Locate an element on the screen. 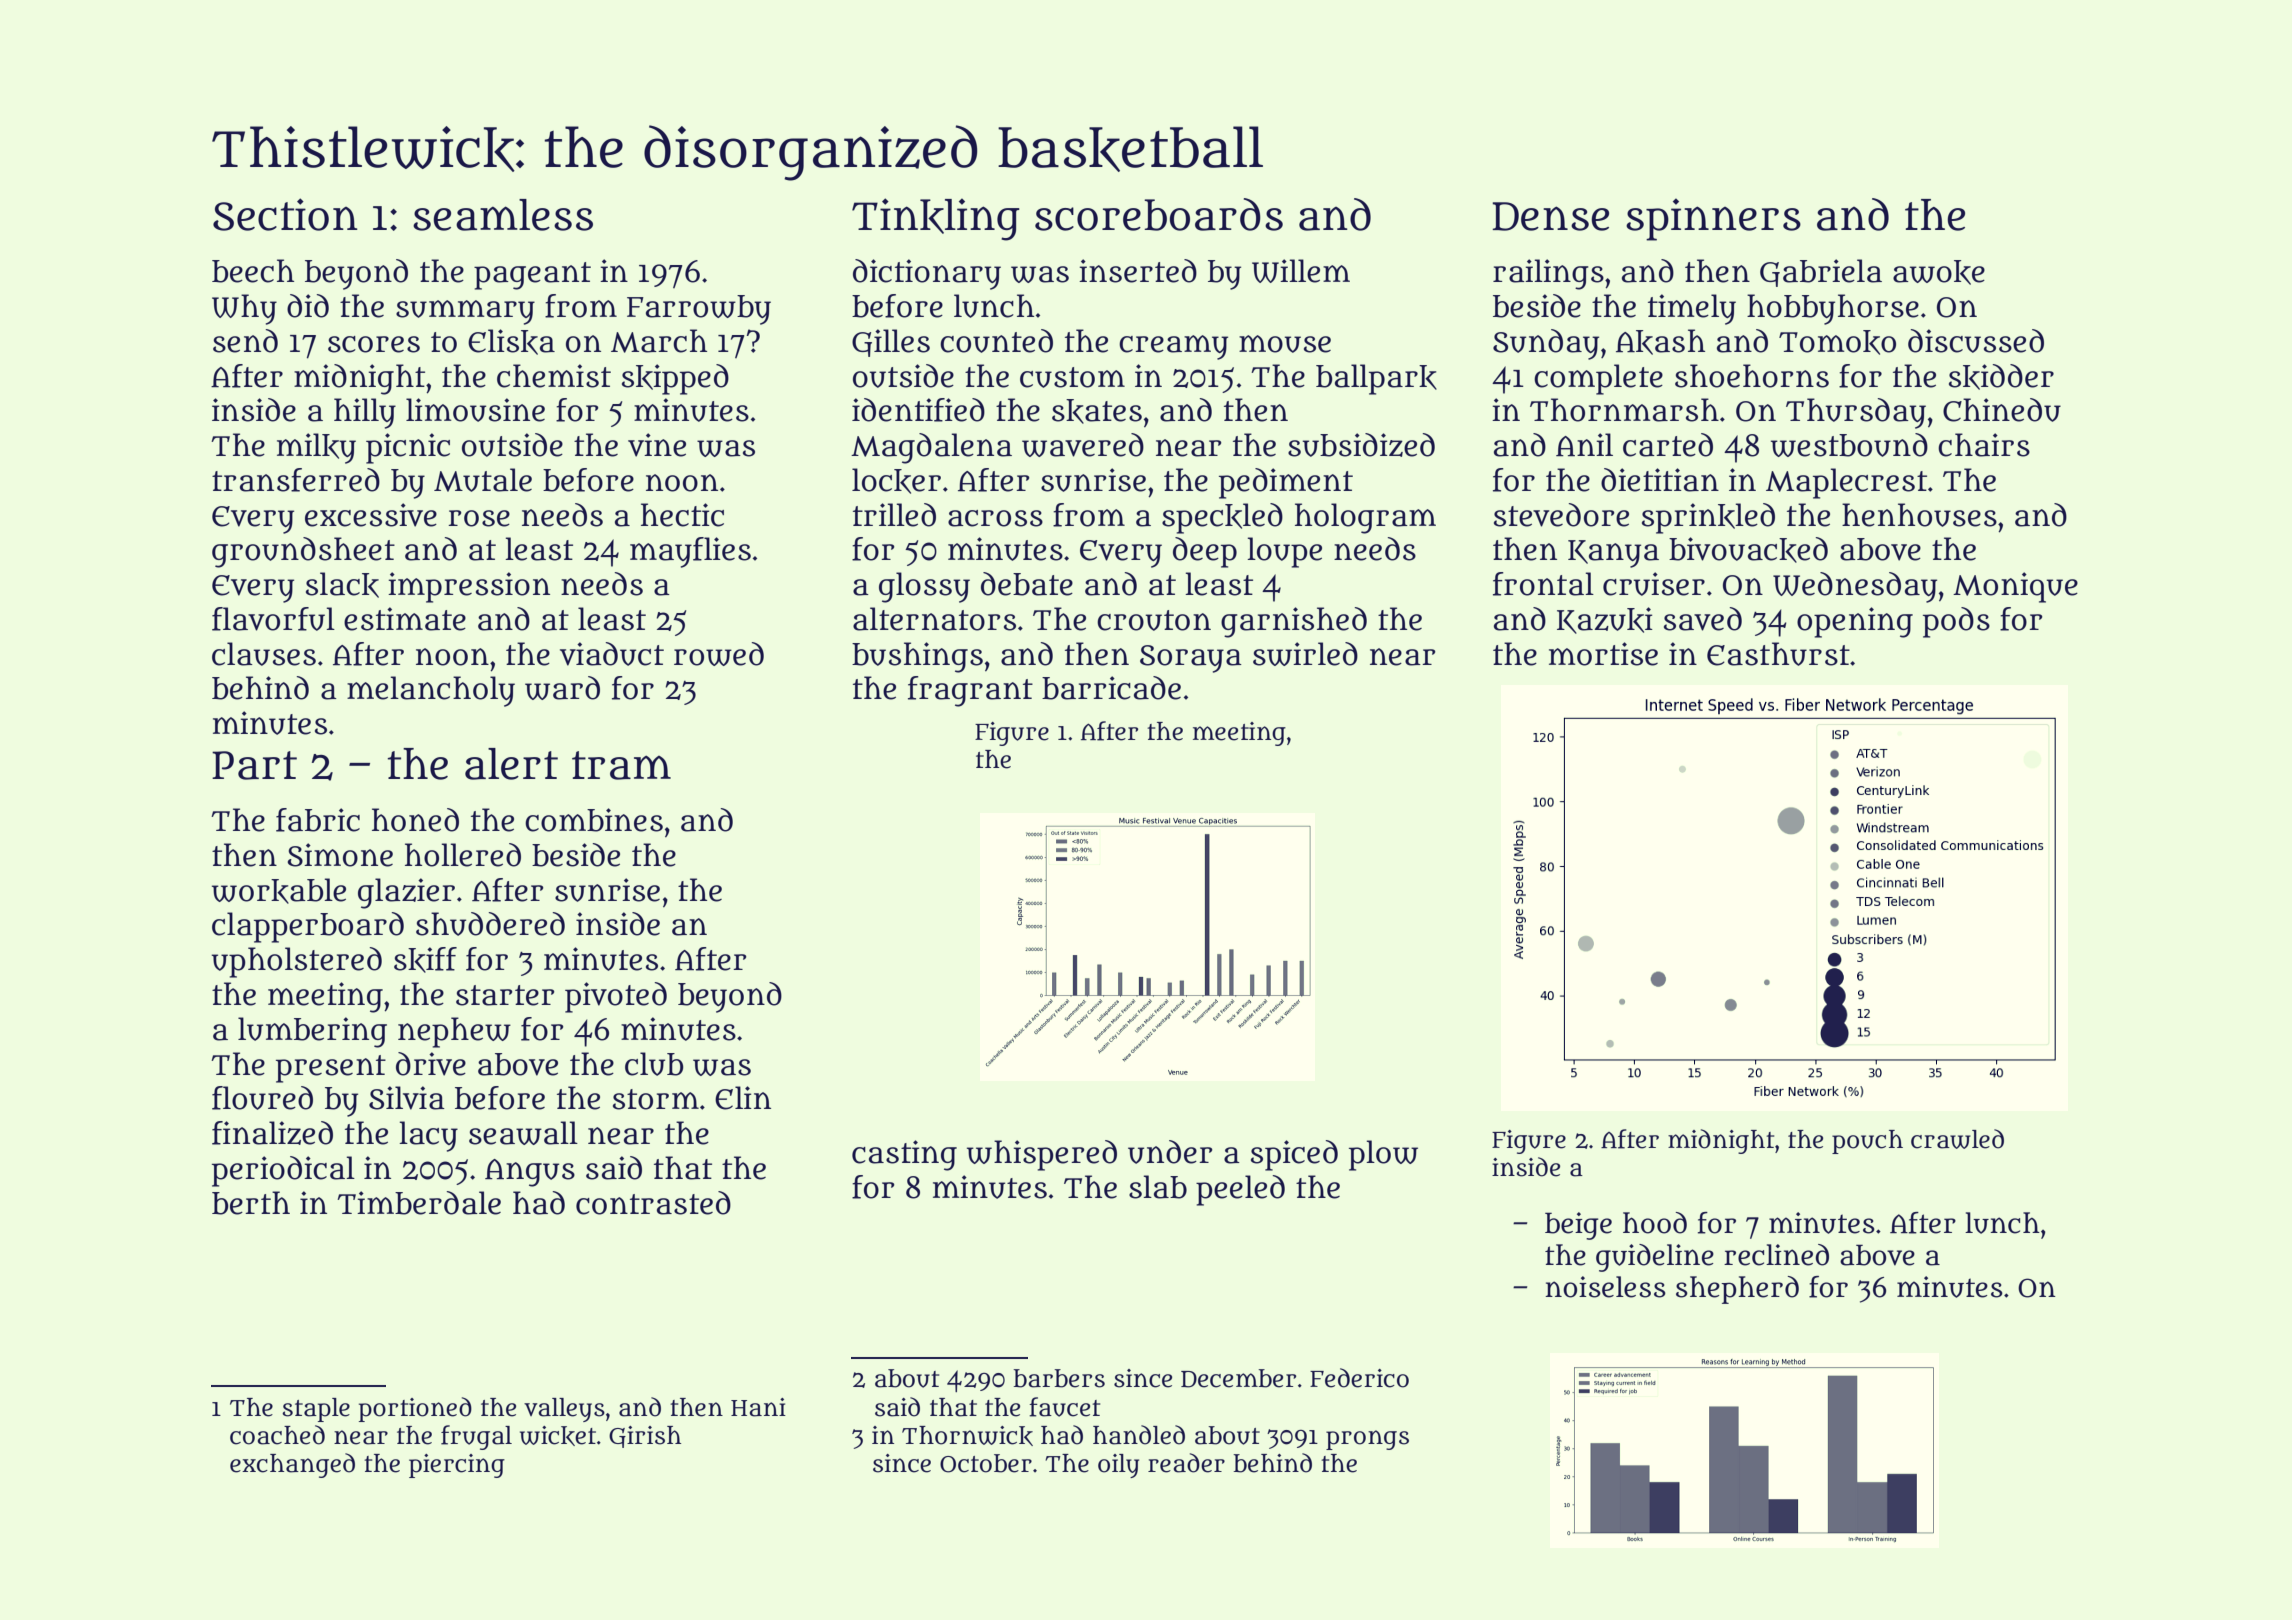 This screenshot has height=1620, width=2292. Angus is located at coordinates (530, 1173).
